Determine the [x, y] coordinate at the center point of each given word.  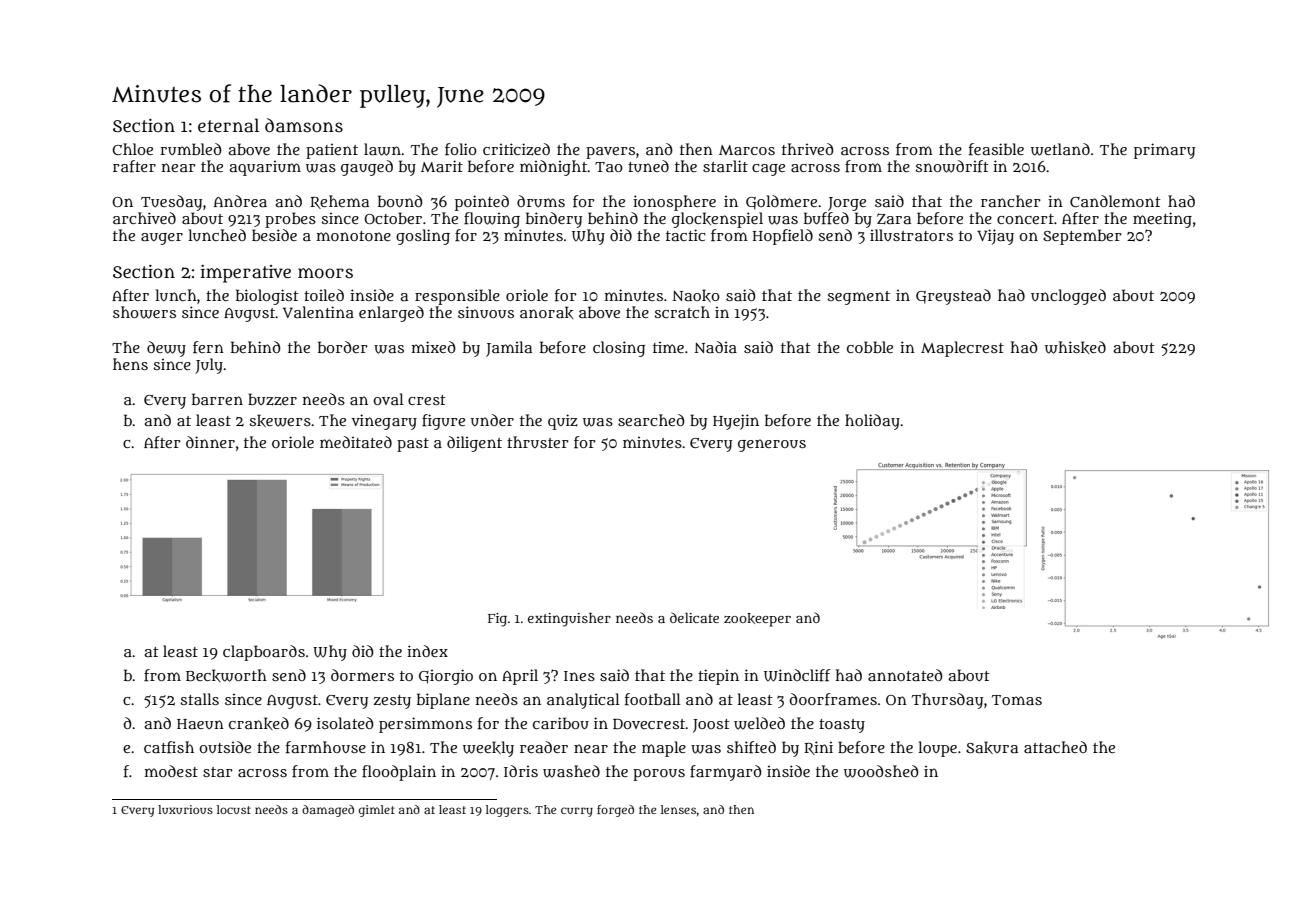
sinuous [486, 312]
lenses [678, 809]
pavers [610, 153]
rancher [1011, 201]
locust [234, 809]
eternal [228, 125]
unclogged [1068, 297]
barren [217, 399]
